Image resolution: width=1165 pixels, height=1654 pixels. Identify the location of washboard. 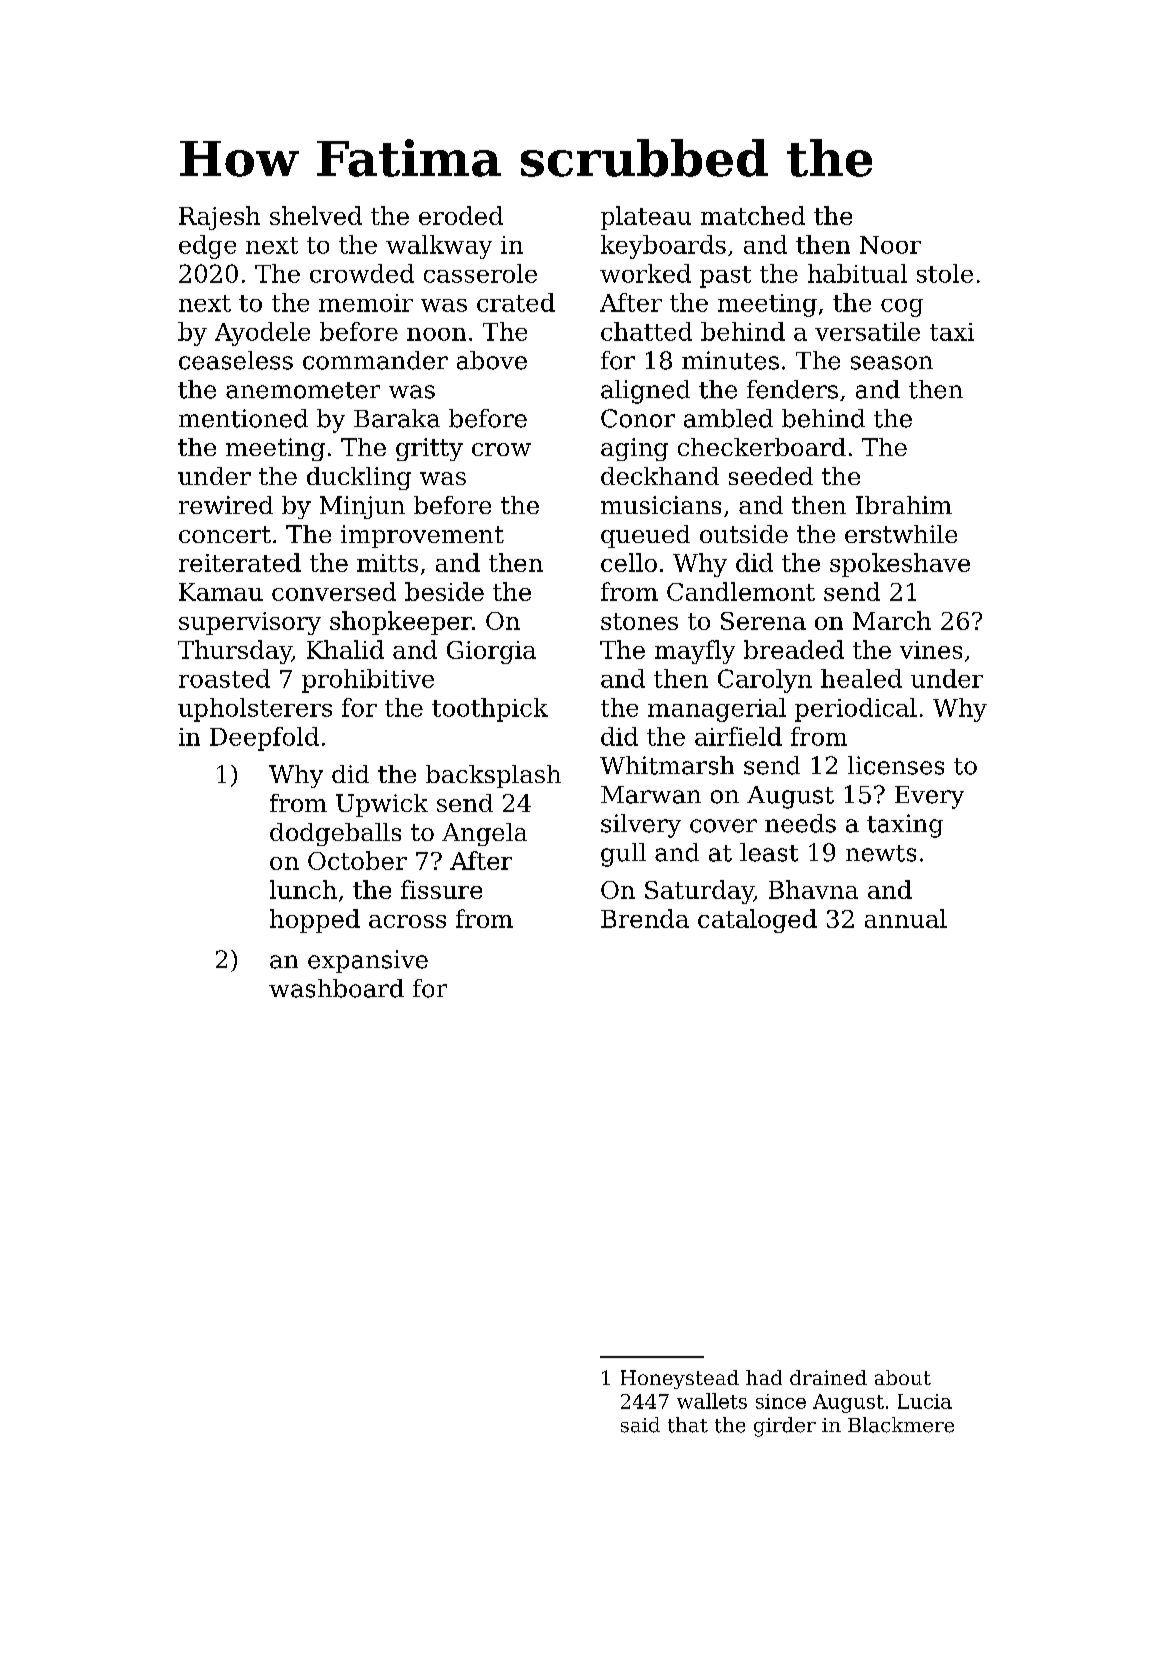
(336, 988).
